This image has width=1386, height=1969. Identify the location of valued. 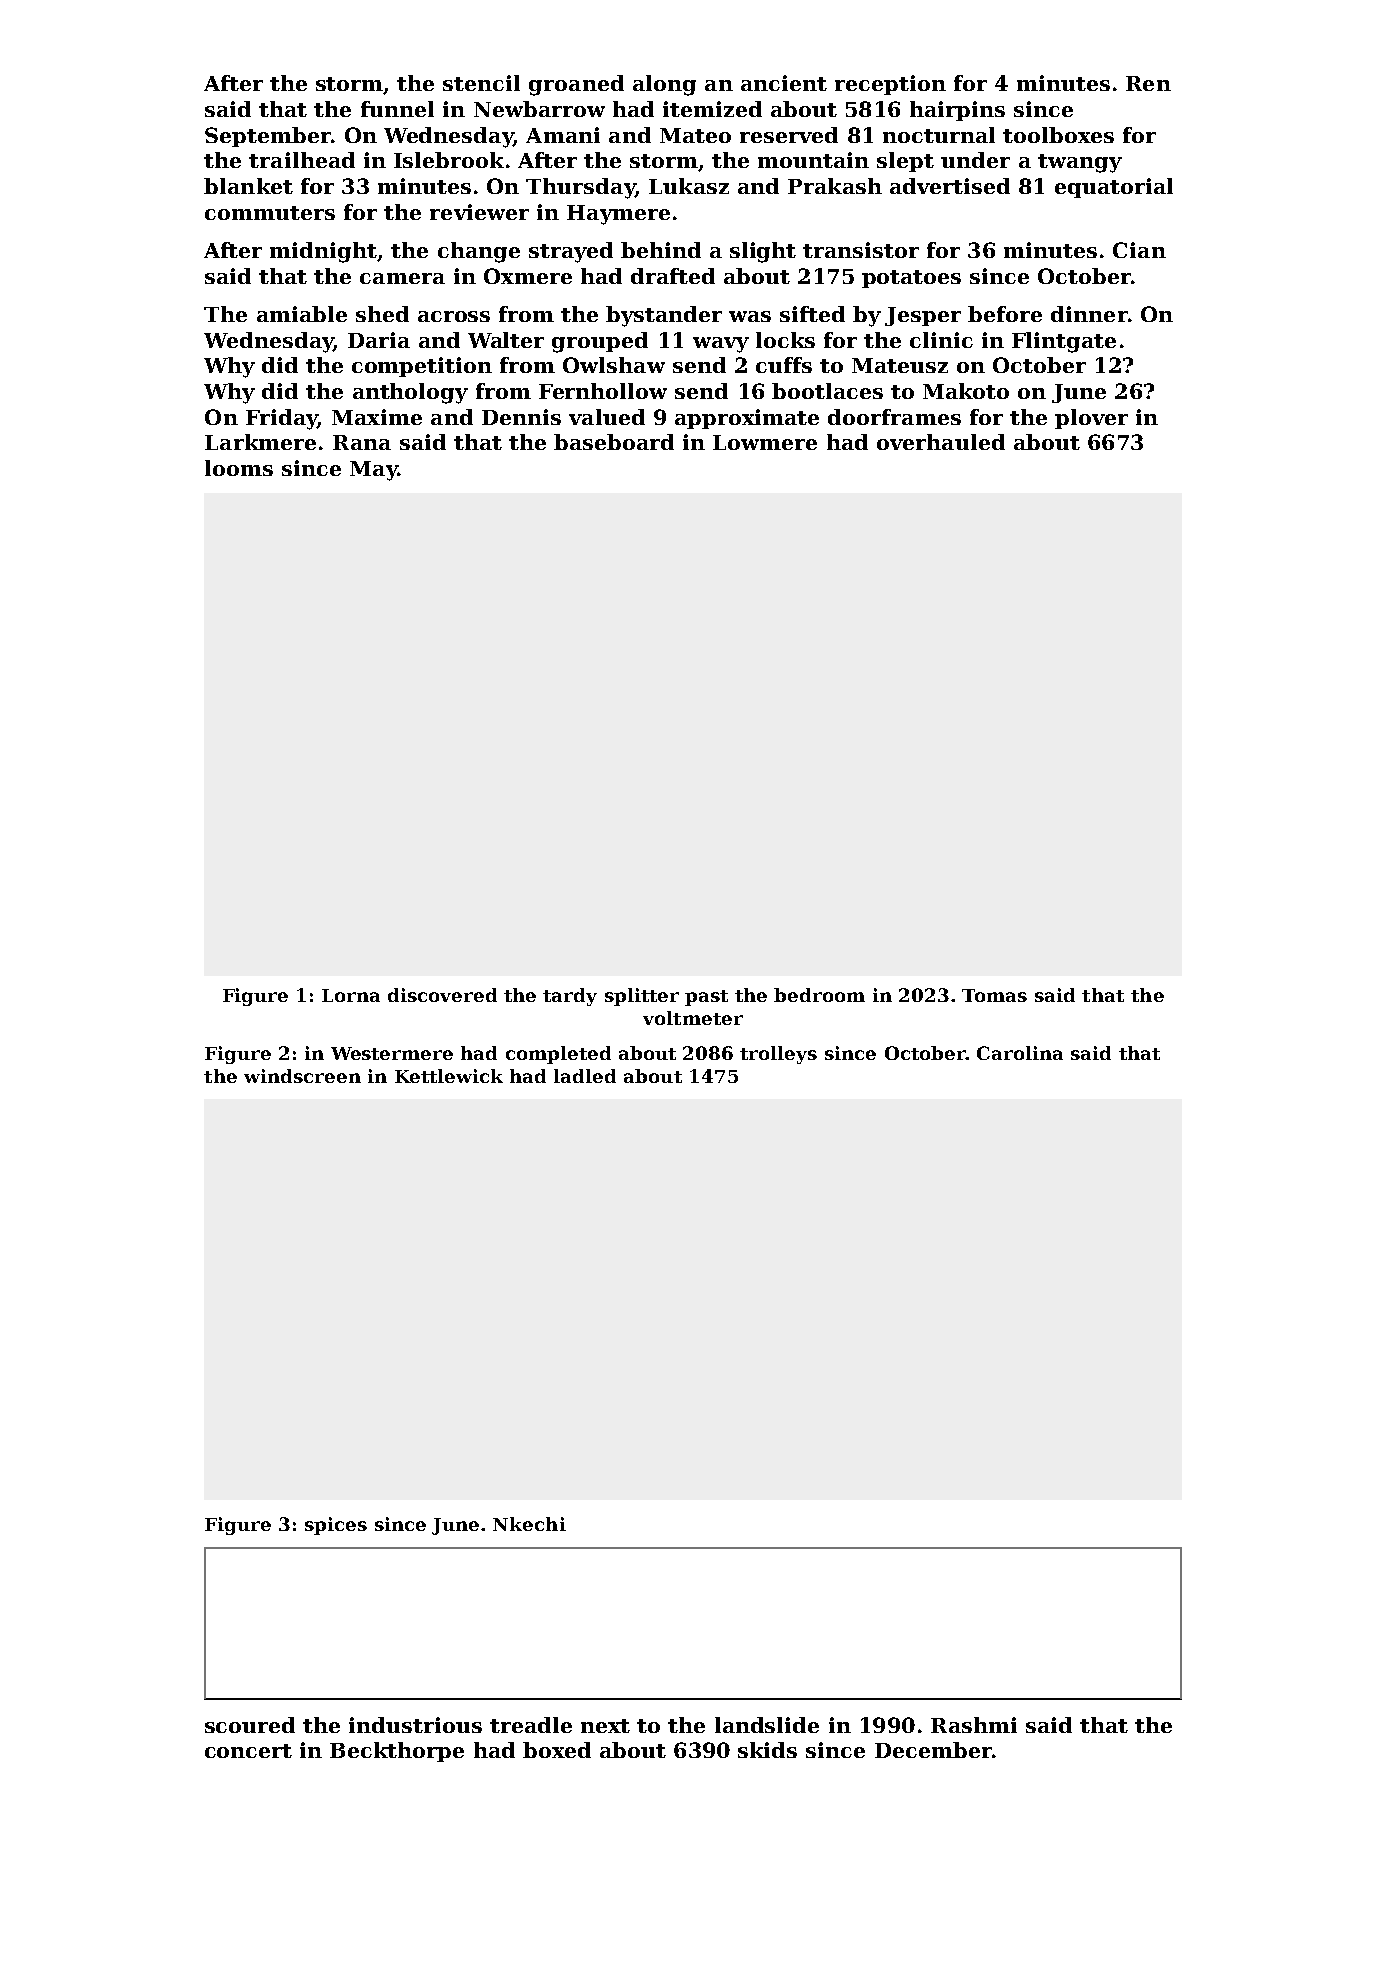
(607, 417).
